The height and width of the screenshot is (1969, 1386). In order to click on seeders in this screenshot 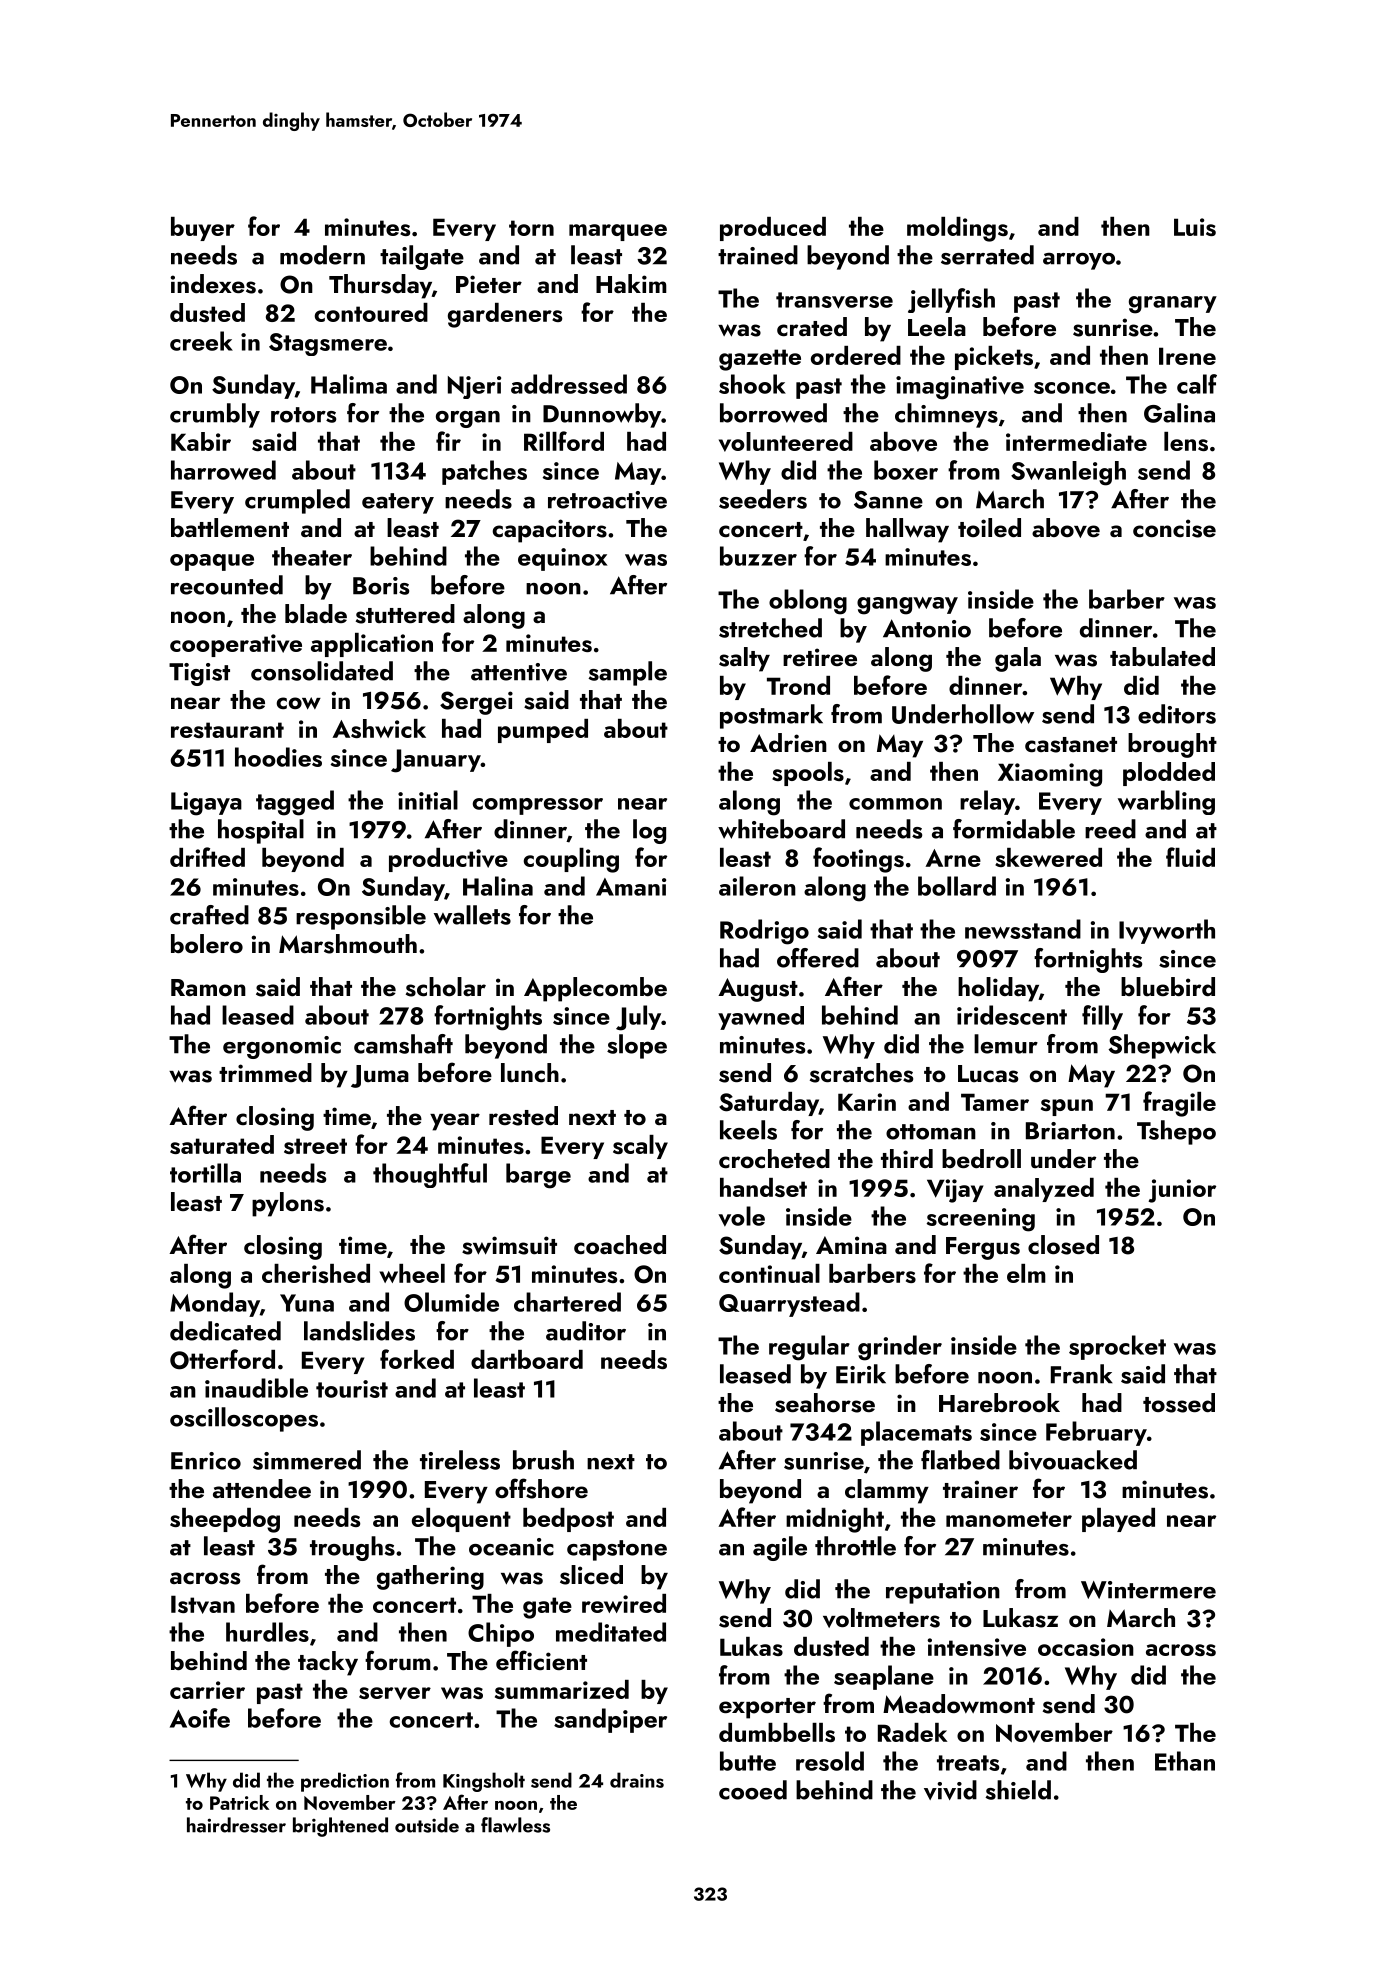, I will do `click(763, 499)`.
